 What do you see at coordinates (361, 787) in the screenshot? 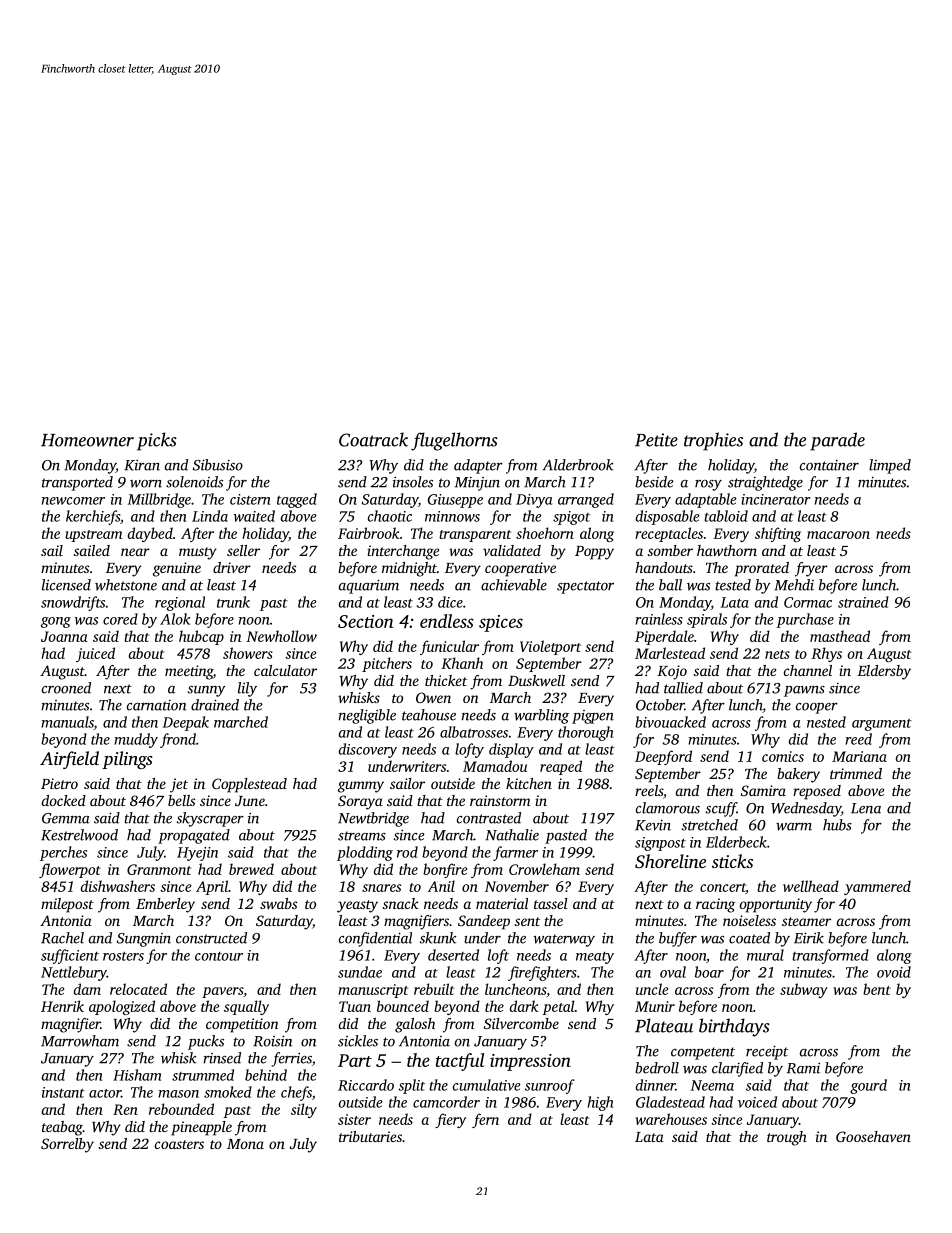
I see `gummy` at bounding box center [361, 787].
